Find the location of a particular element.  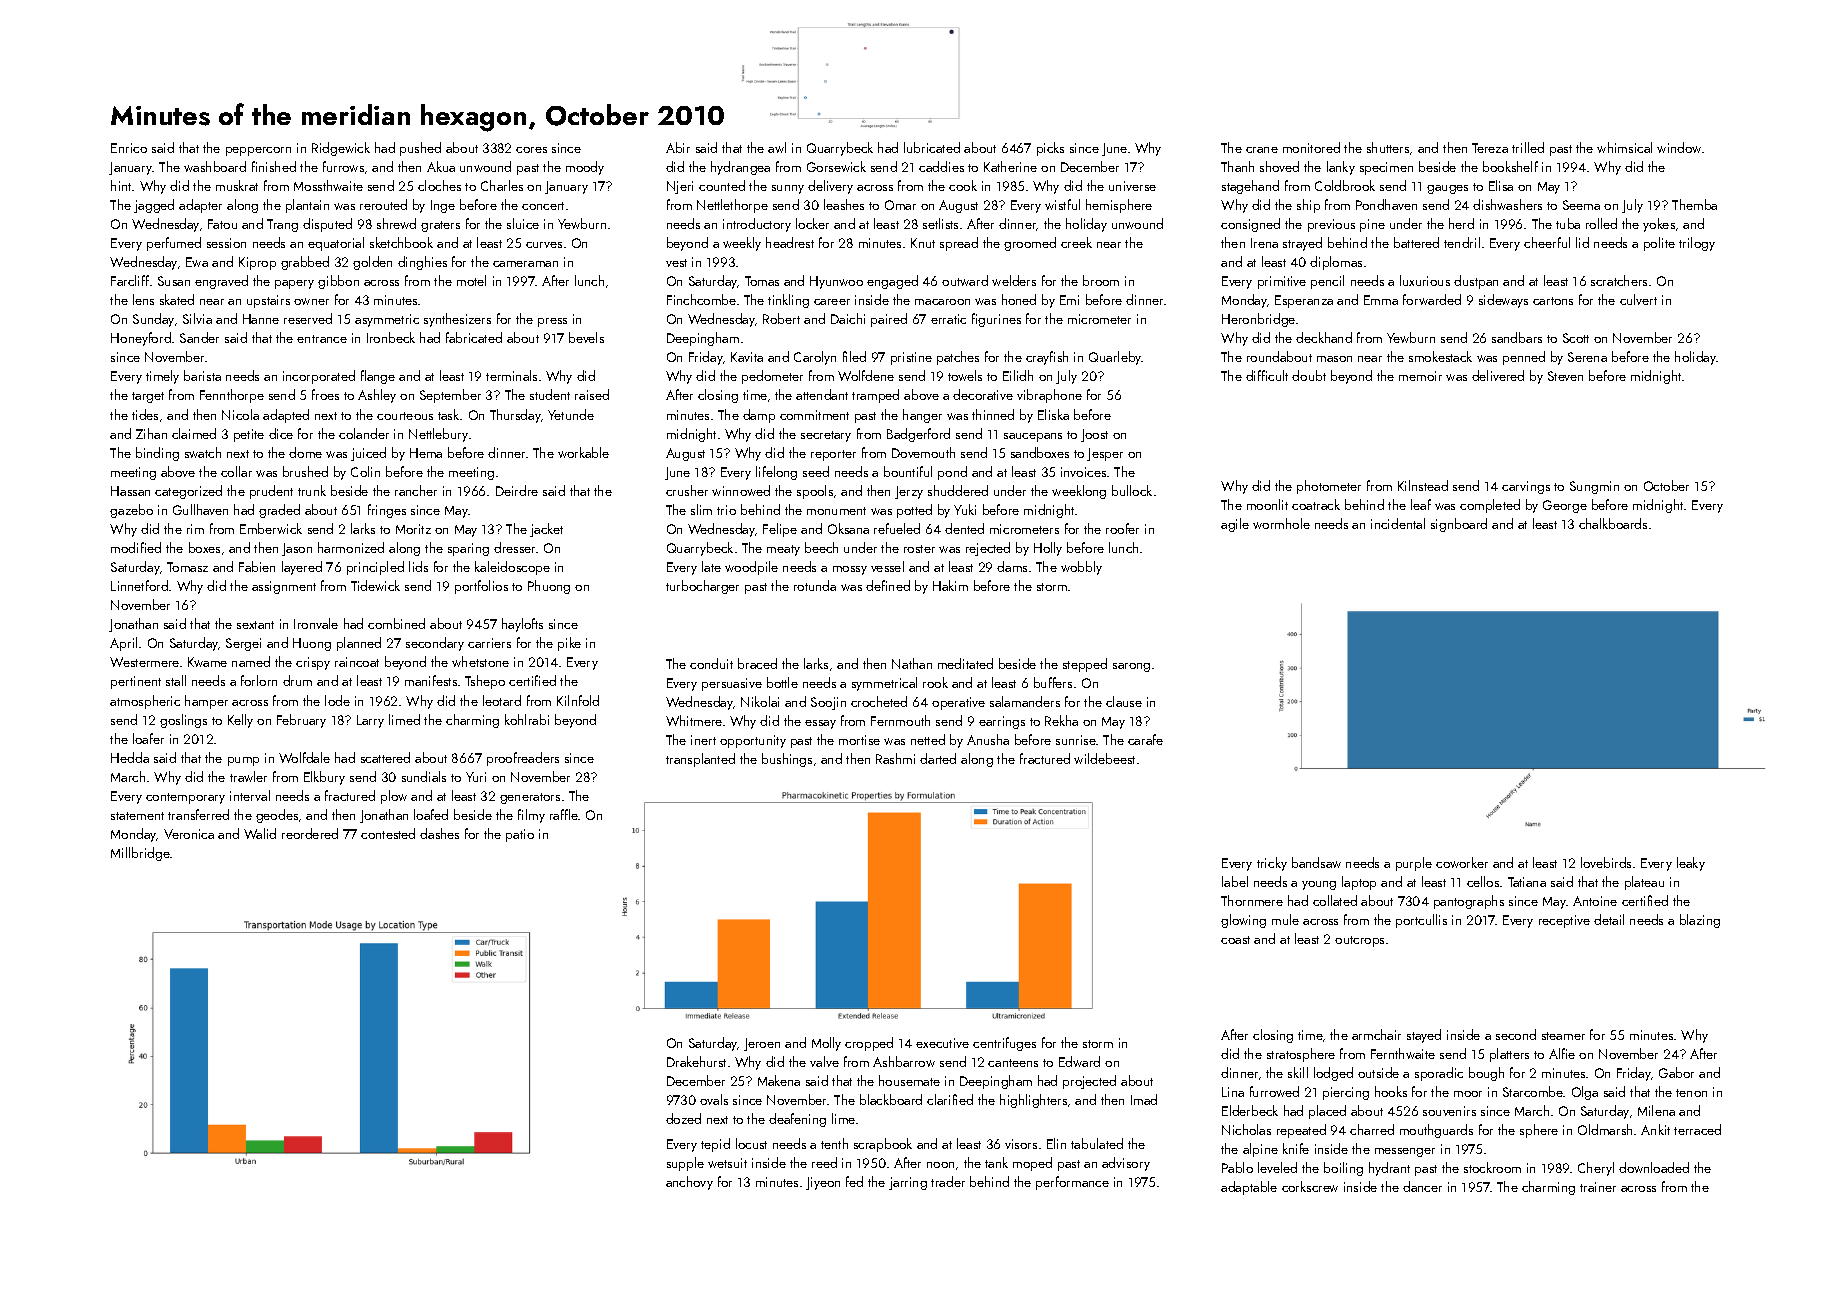

anchovy is located at coordinates (689, 1183).
